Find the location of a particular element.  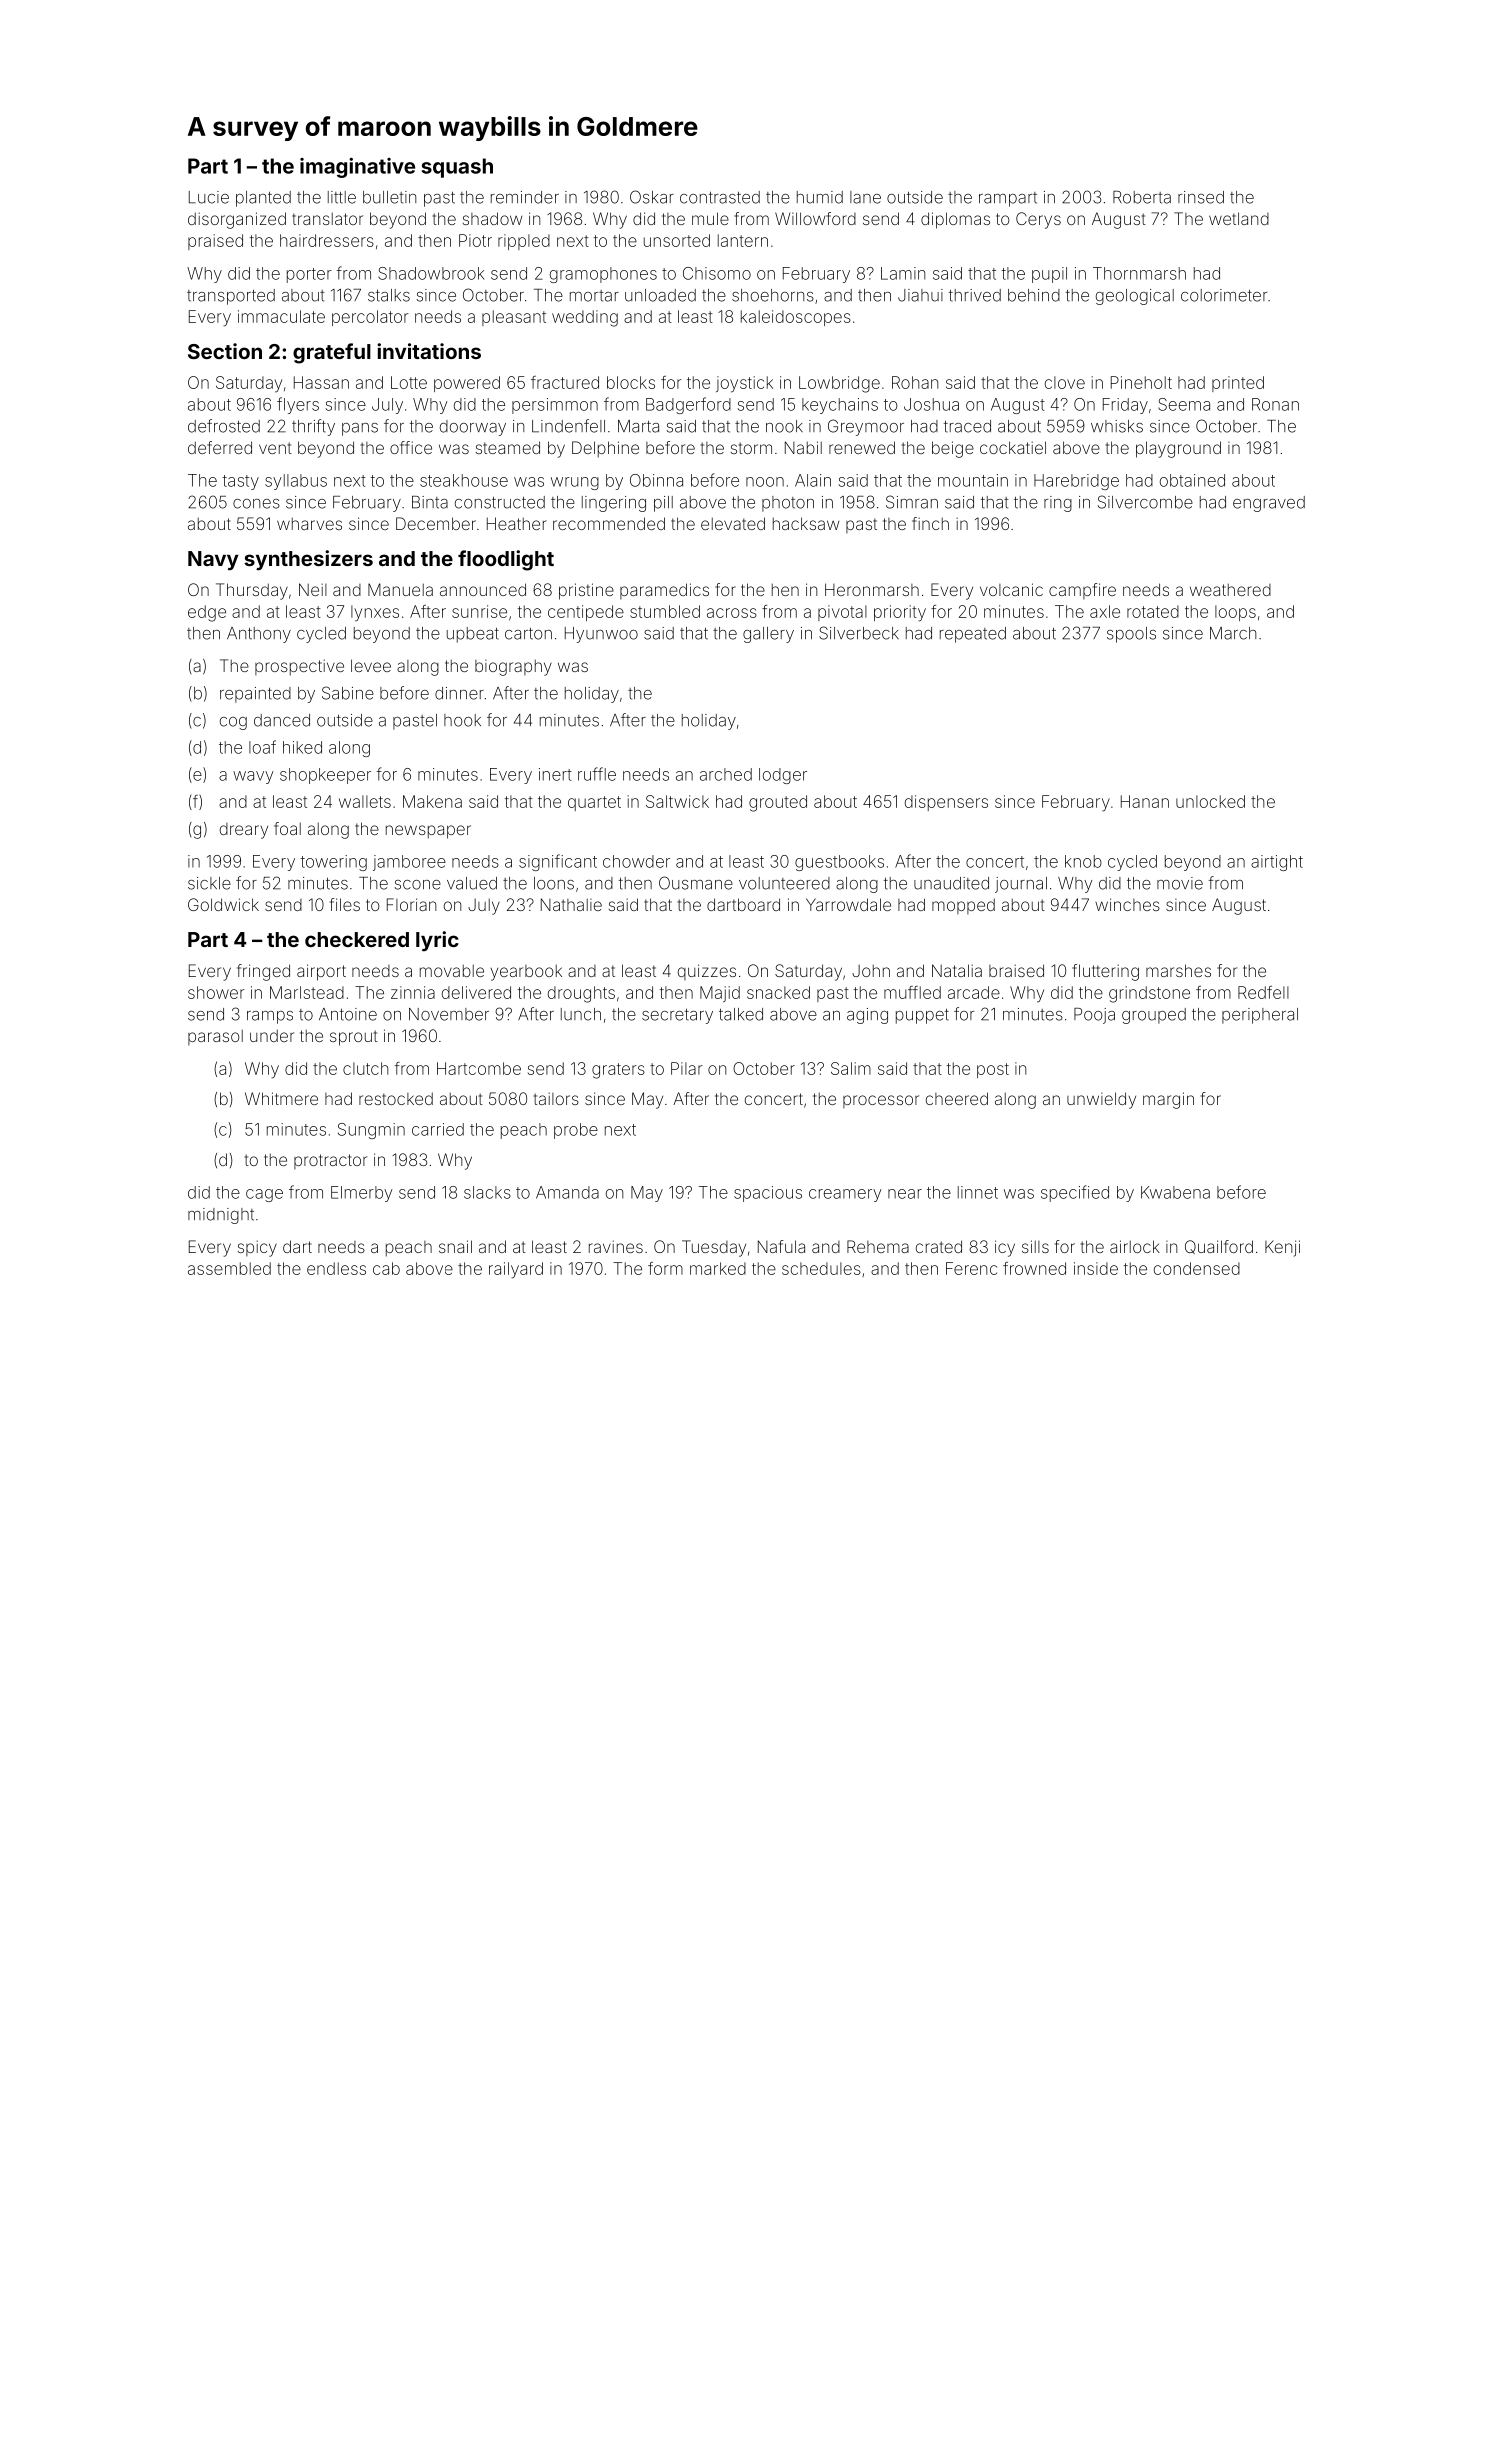

Silvercombe is located at coordinates (1145, 502).
